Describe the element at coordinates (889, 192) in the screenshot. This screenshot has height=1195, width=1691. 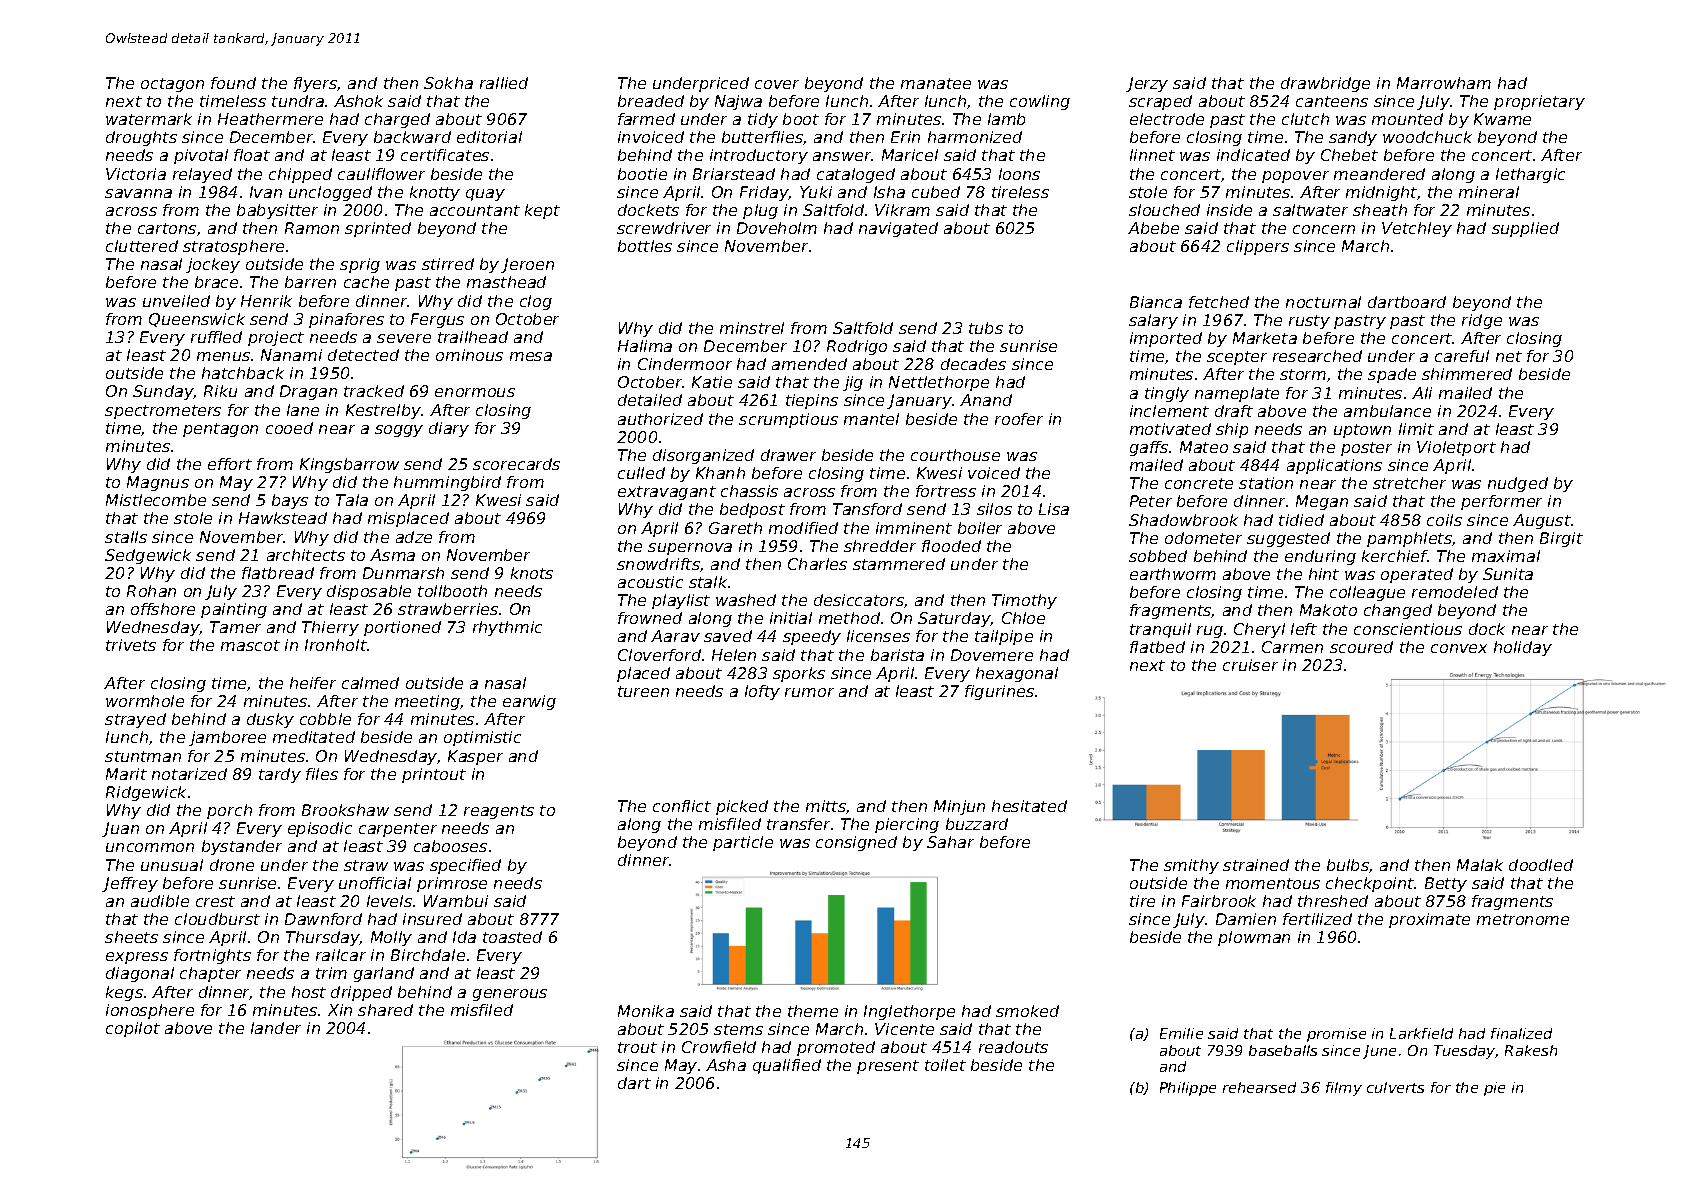
I see `Isha` at that location.
